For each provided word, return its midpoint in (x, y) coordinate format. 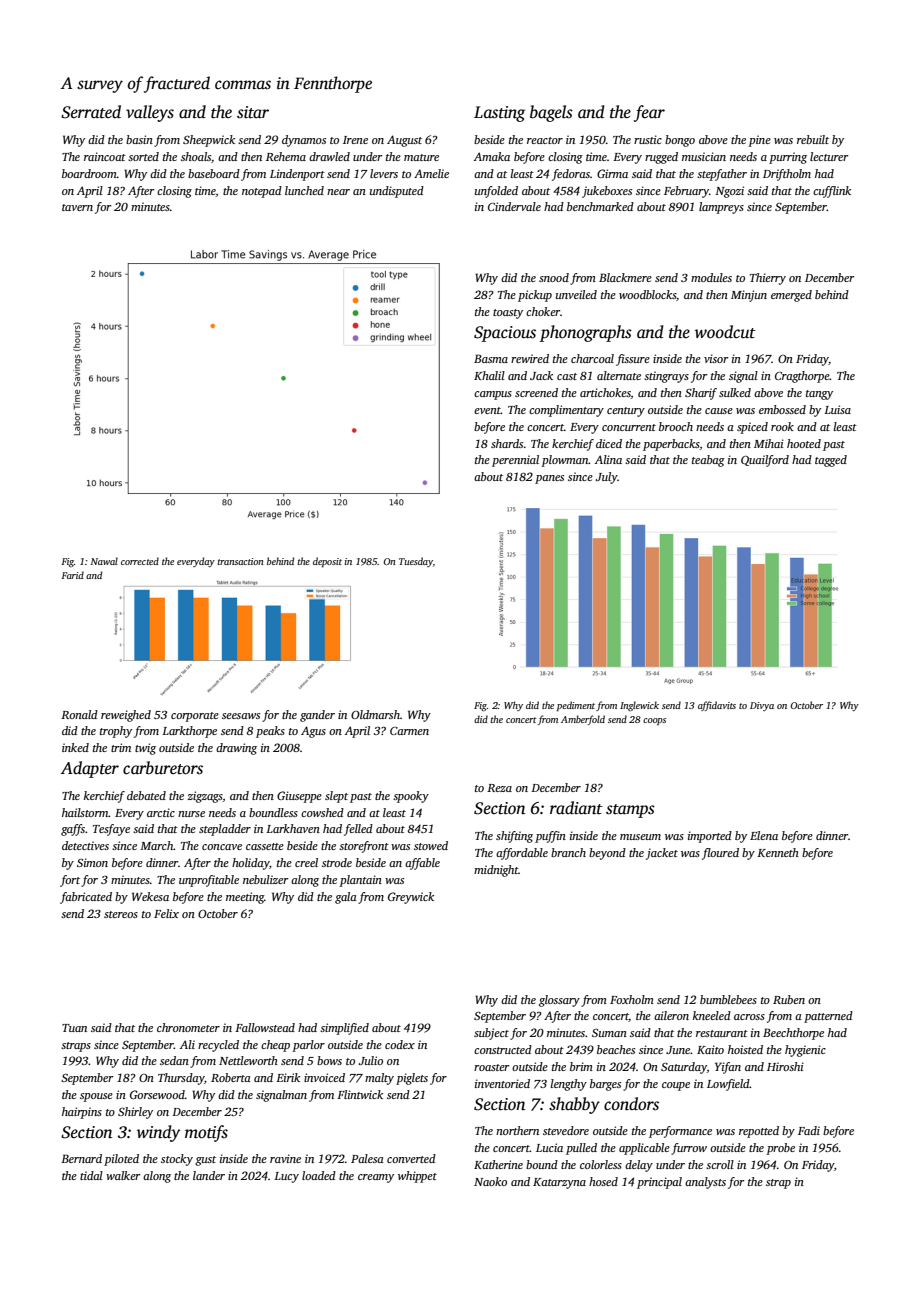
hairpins (82, 1113)
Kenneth (778, 852)
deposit (327, 562)
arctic (161, 812)
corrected (140, 561)
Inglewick (639, 706)
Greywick (411, 898)
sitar (253, 112)
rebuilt (813, 139)
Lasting (499, 114)
